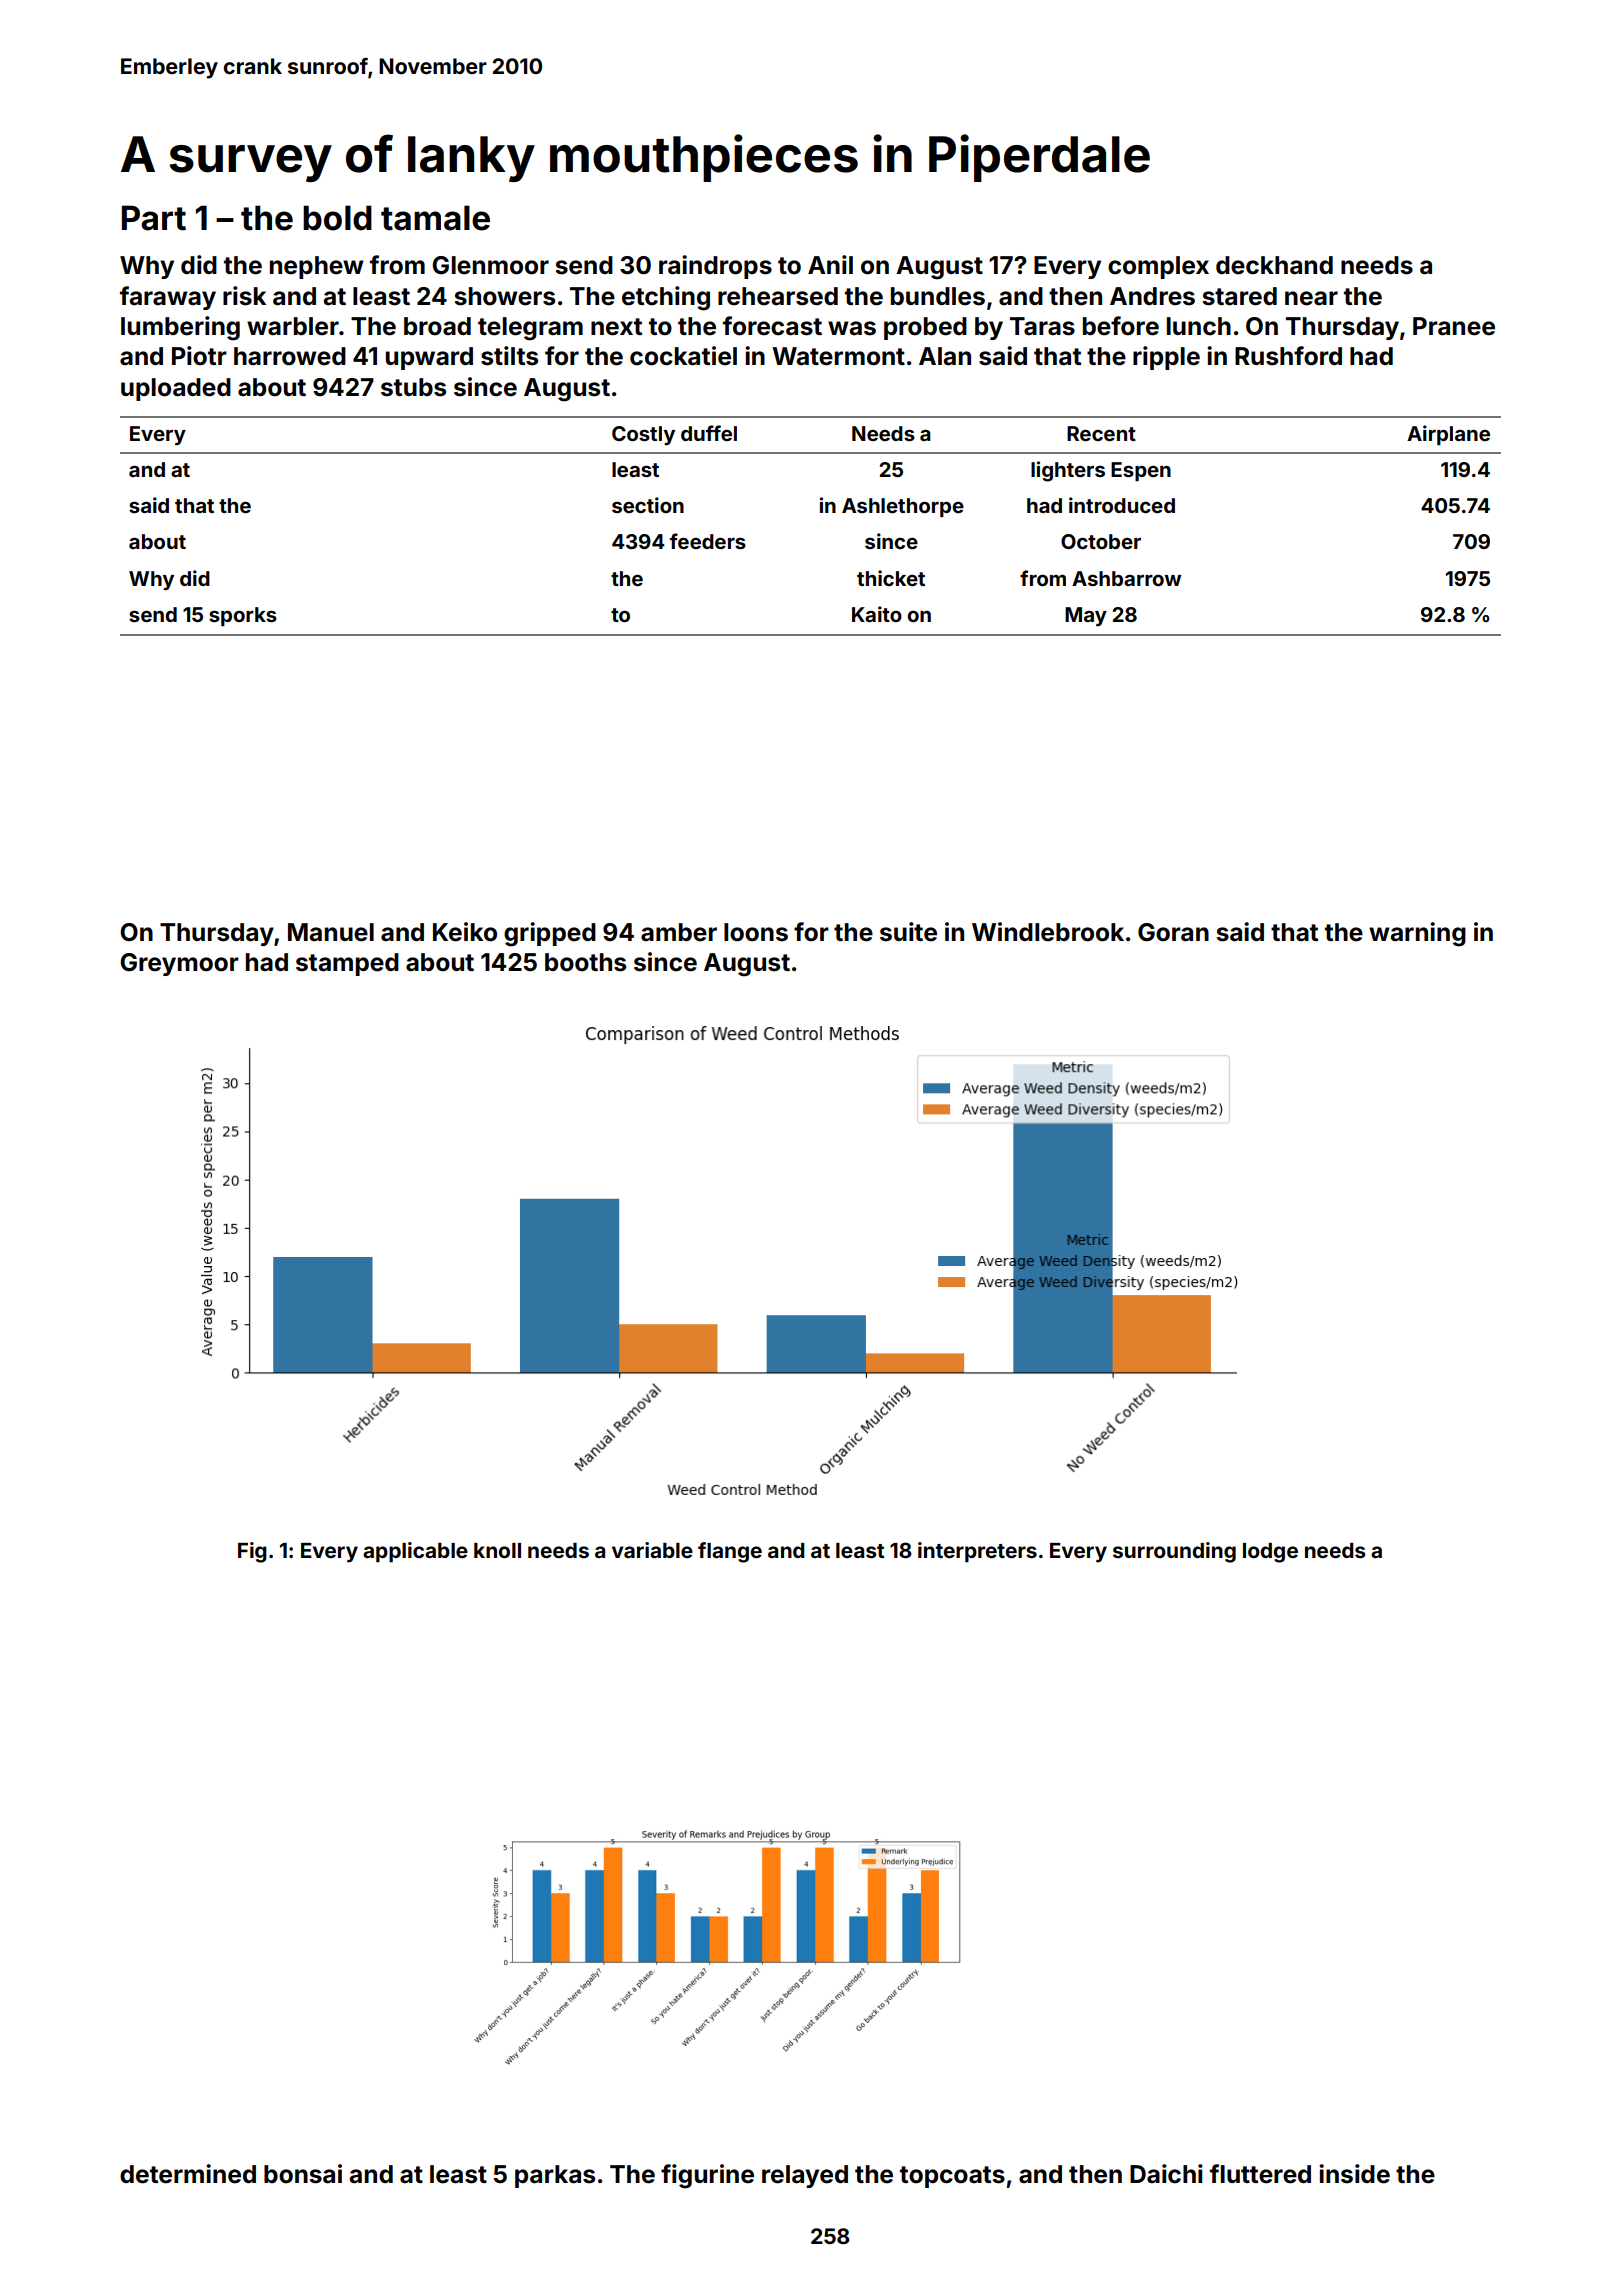 The width and height of the screenshot is (1620, 2292). Describe the element at coordinates (877, 614) in the screenshot. I see `Kaito` at that location.
